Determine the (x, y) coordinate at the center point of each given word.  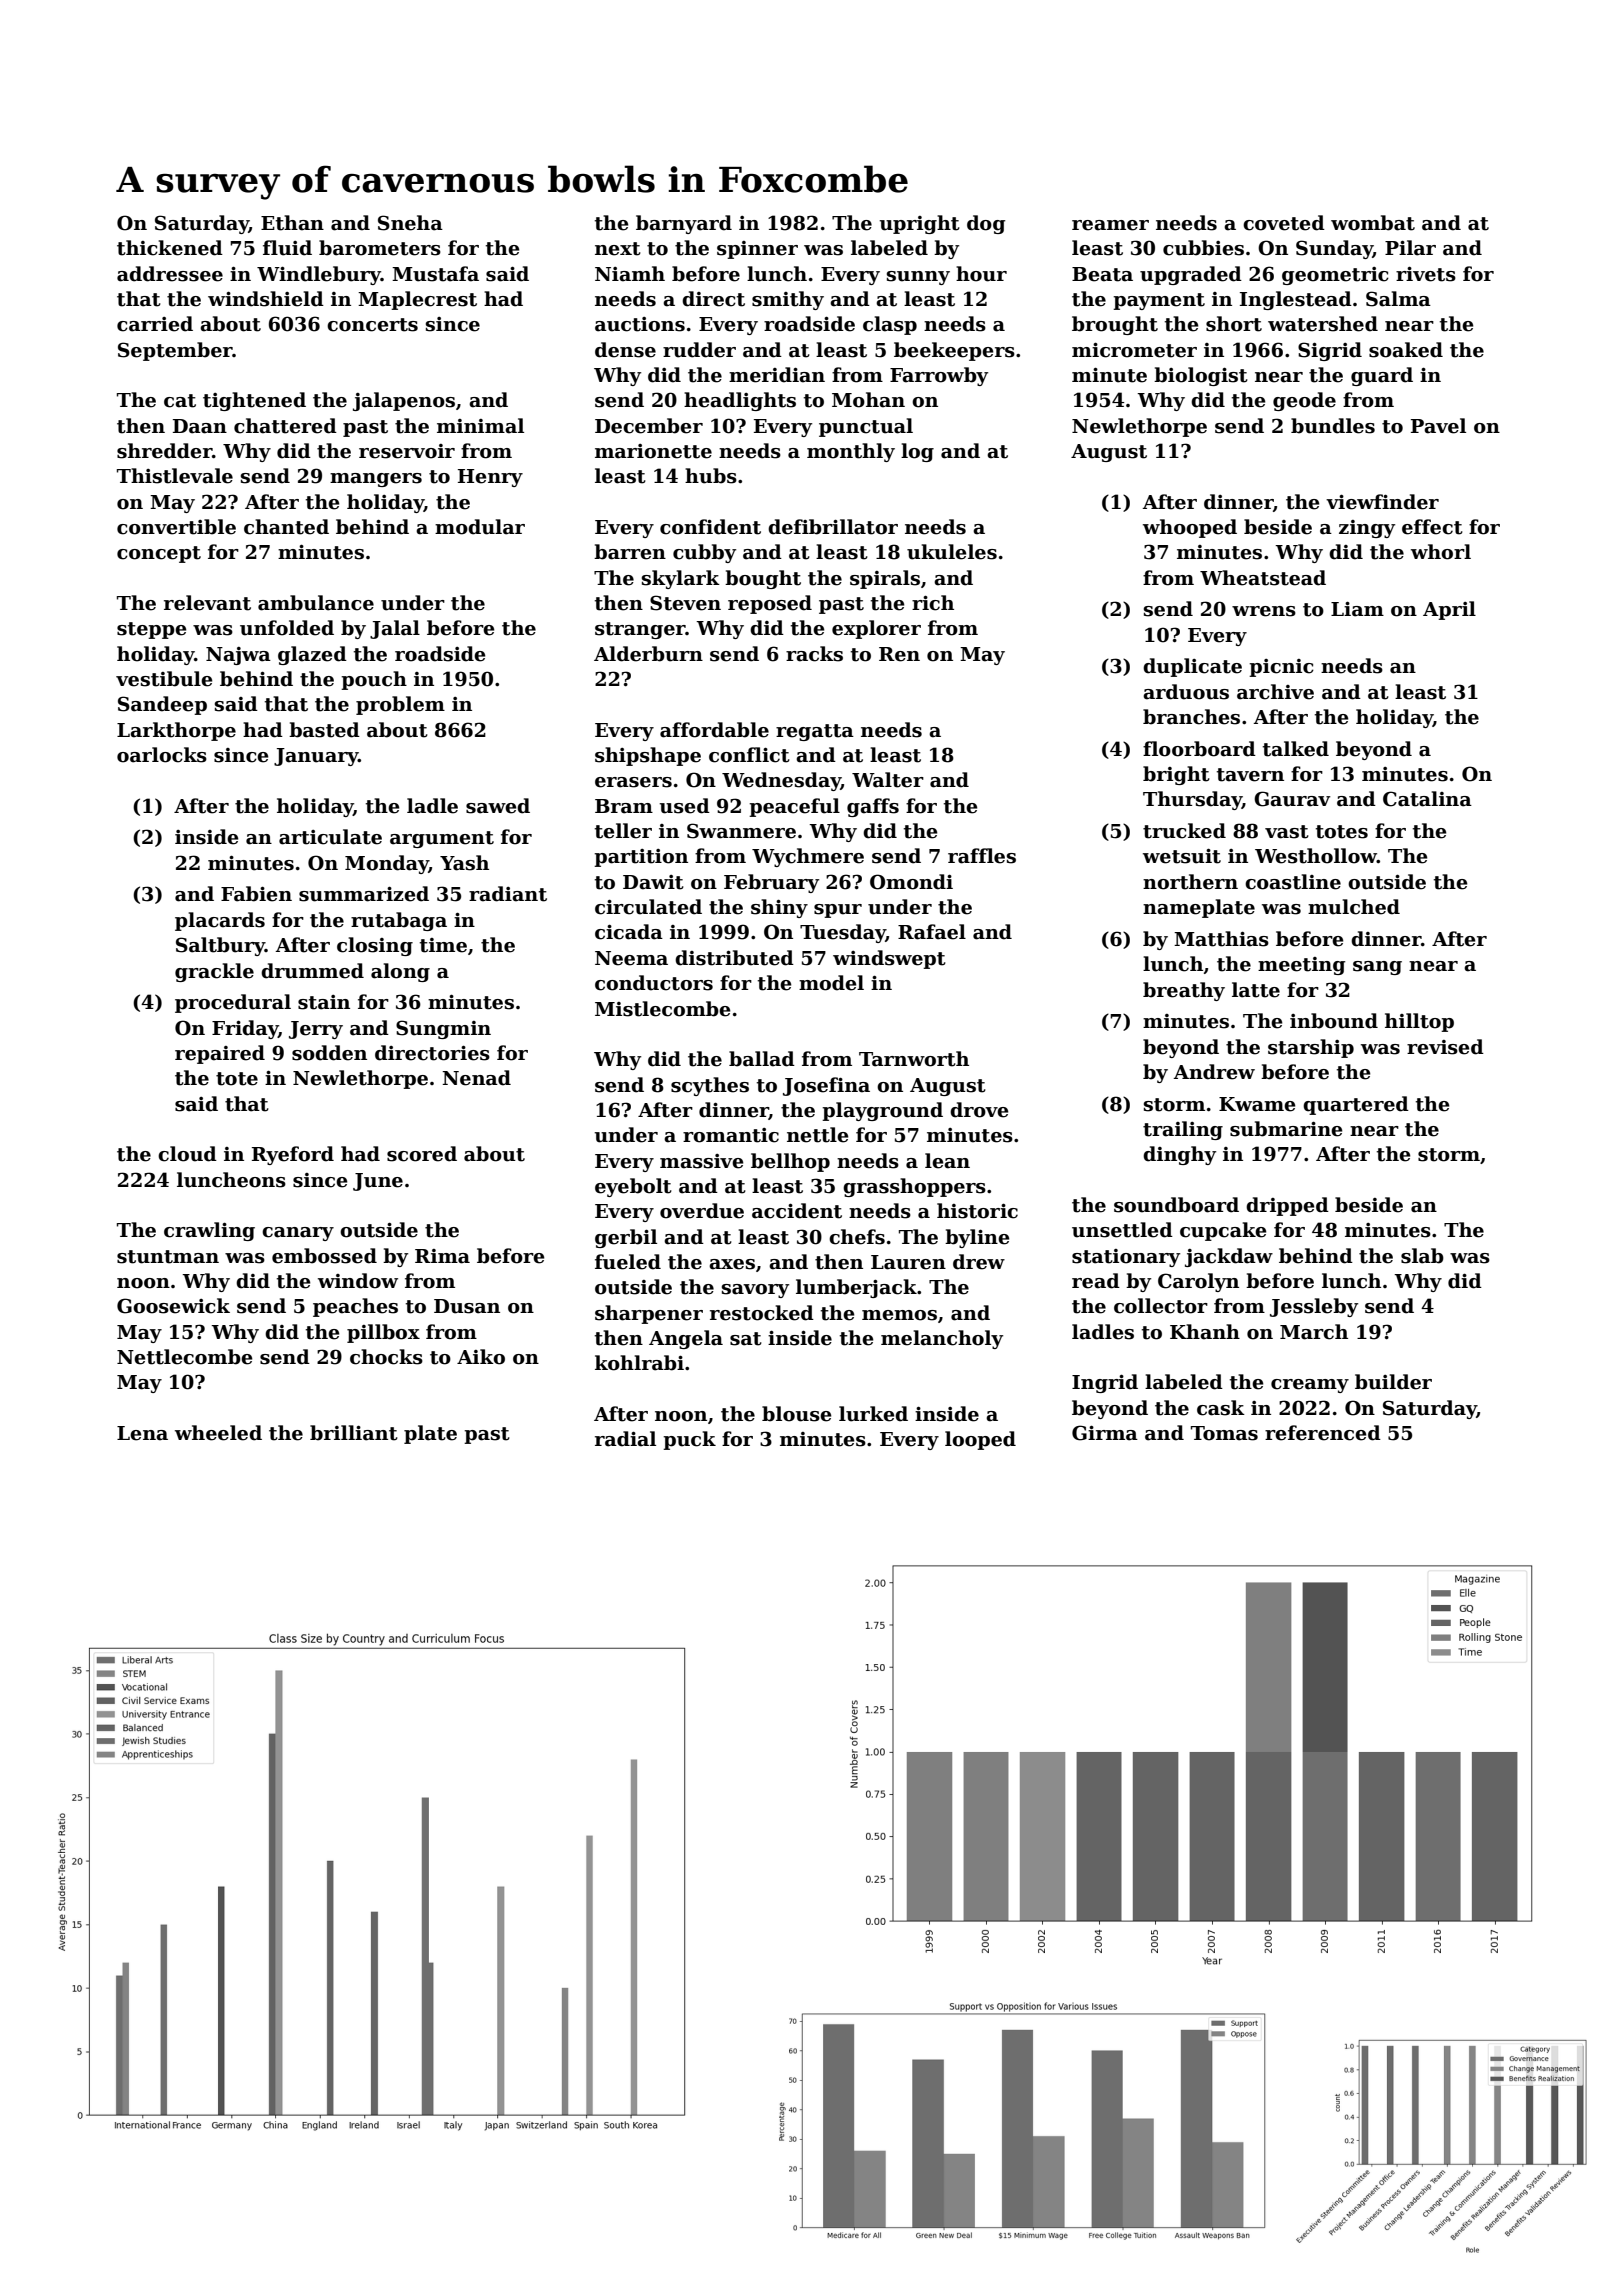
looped (980, 1440)
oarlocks (162, 755)
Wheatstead (1263, 578)
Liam (1357, 609)
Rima (442, 1256)
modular (480, 527)
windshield (266, 299)
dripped (1287, 1206)
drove (979, 1110)
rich (933, 603)
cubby (704, 553)
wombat (1373, 223)
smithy (788, 300)
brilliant (354, 1433)
